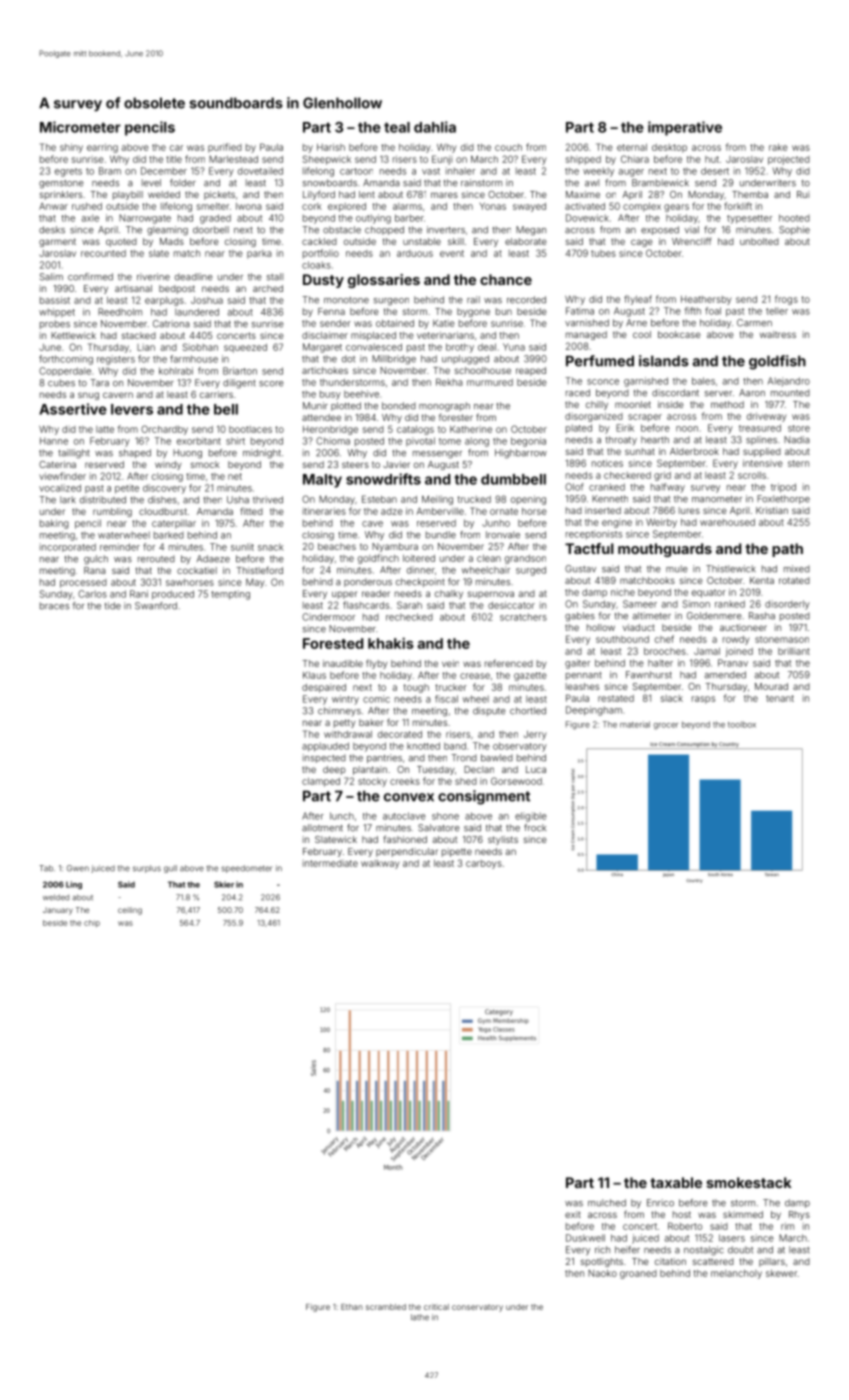 This screenshot has height=1400, width=849. What do you see at coordinates (331, 147) in the screenshot?
I see `Harish` at bounding box center [331, 147].
